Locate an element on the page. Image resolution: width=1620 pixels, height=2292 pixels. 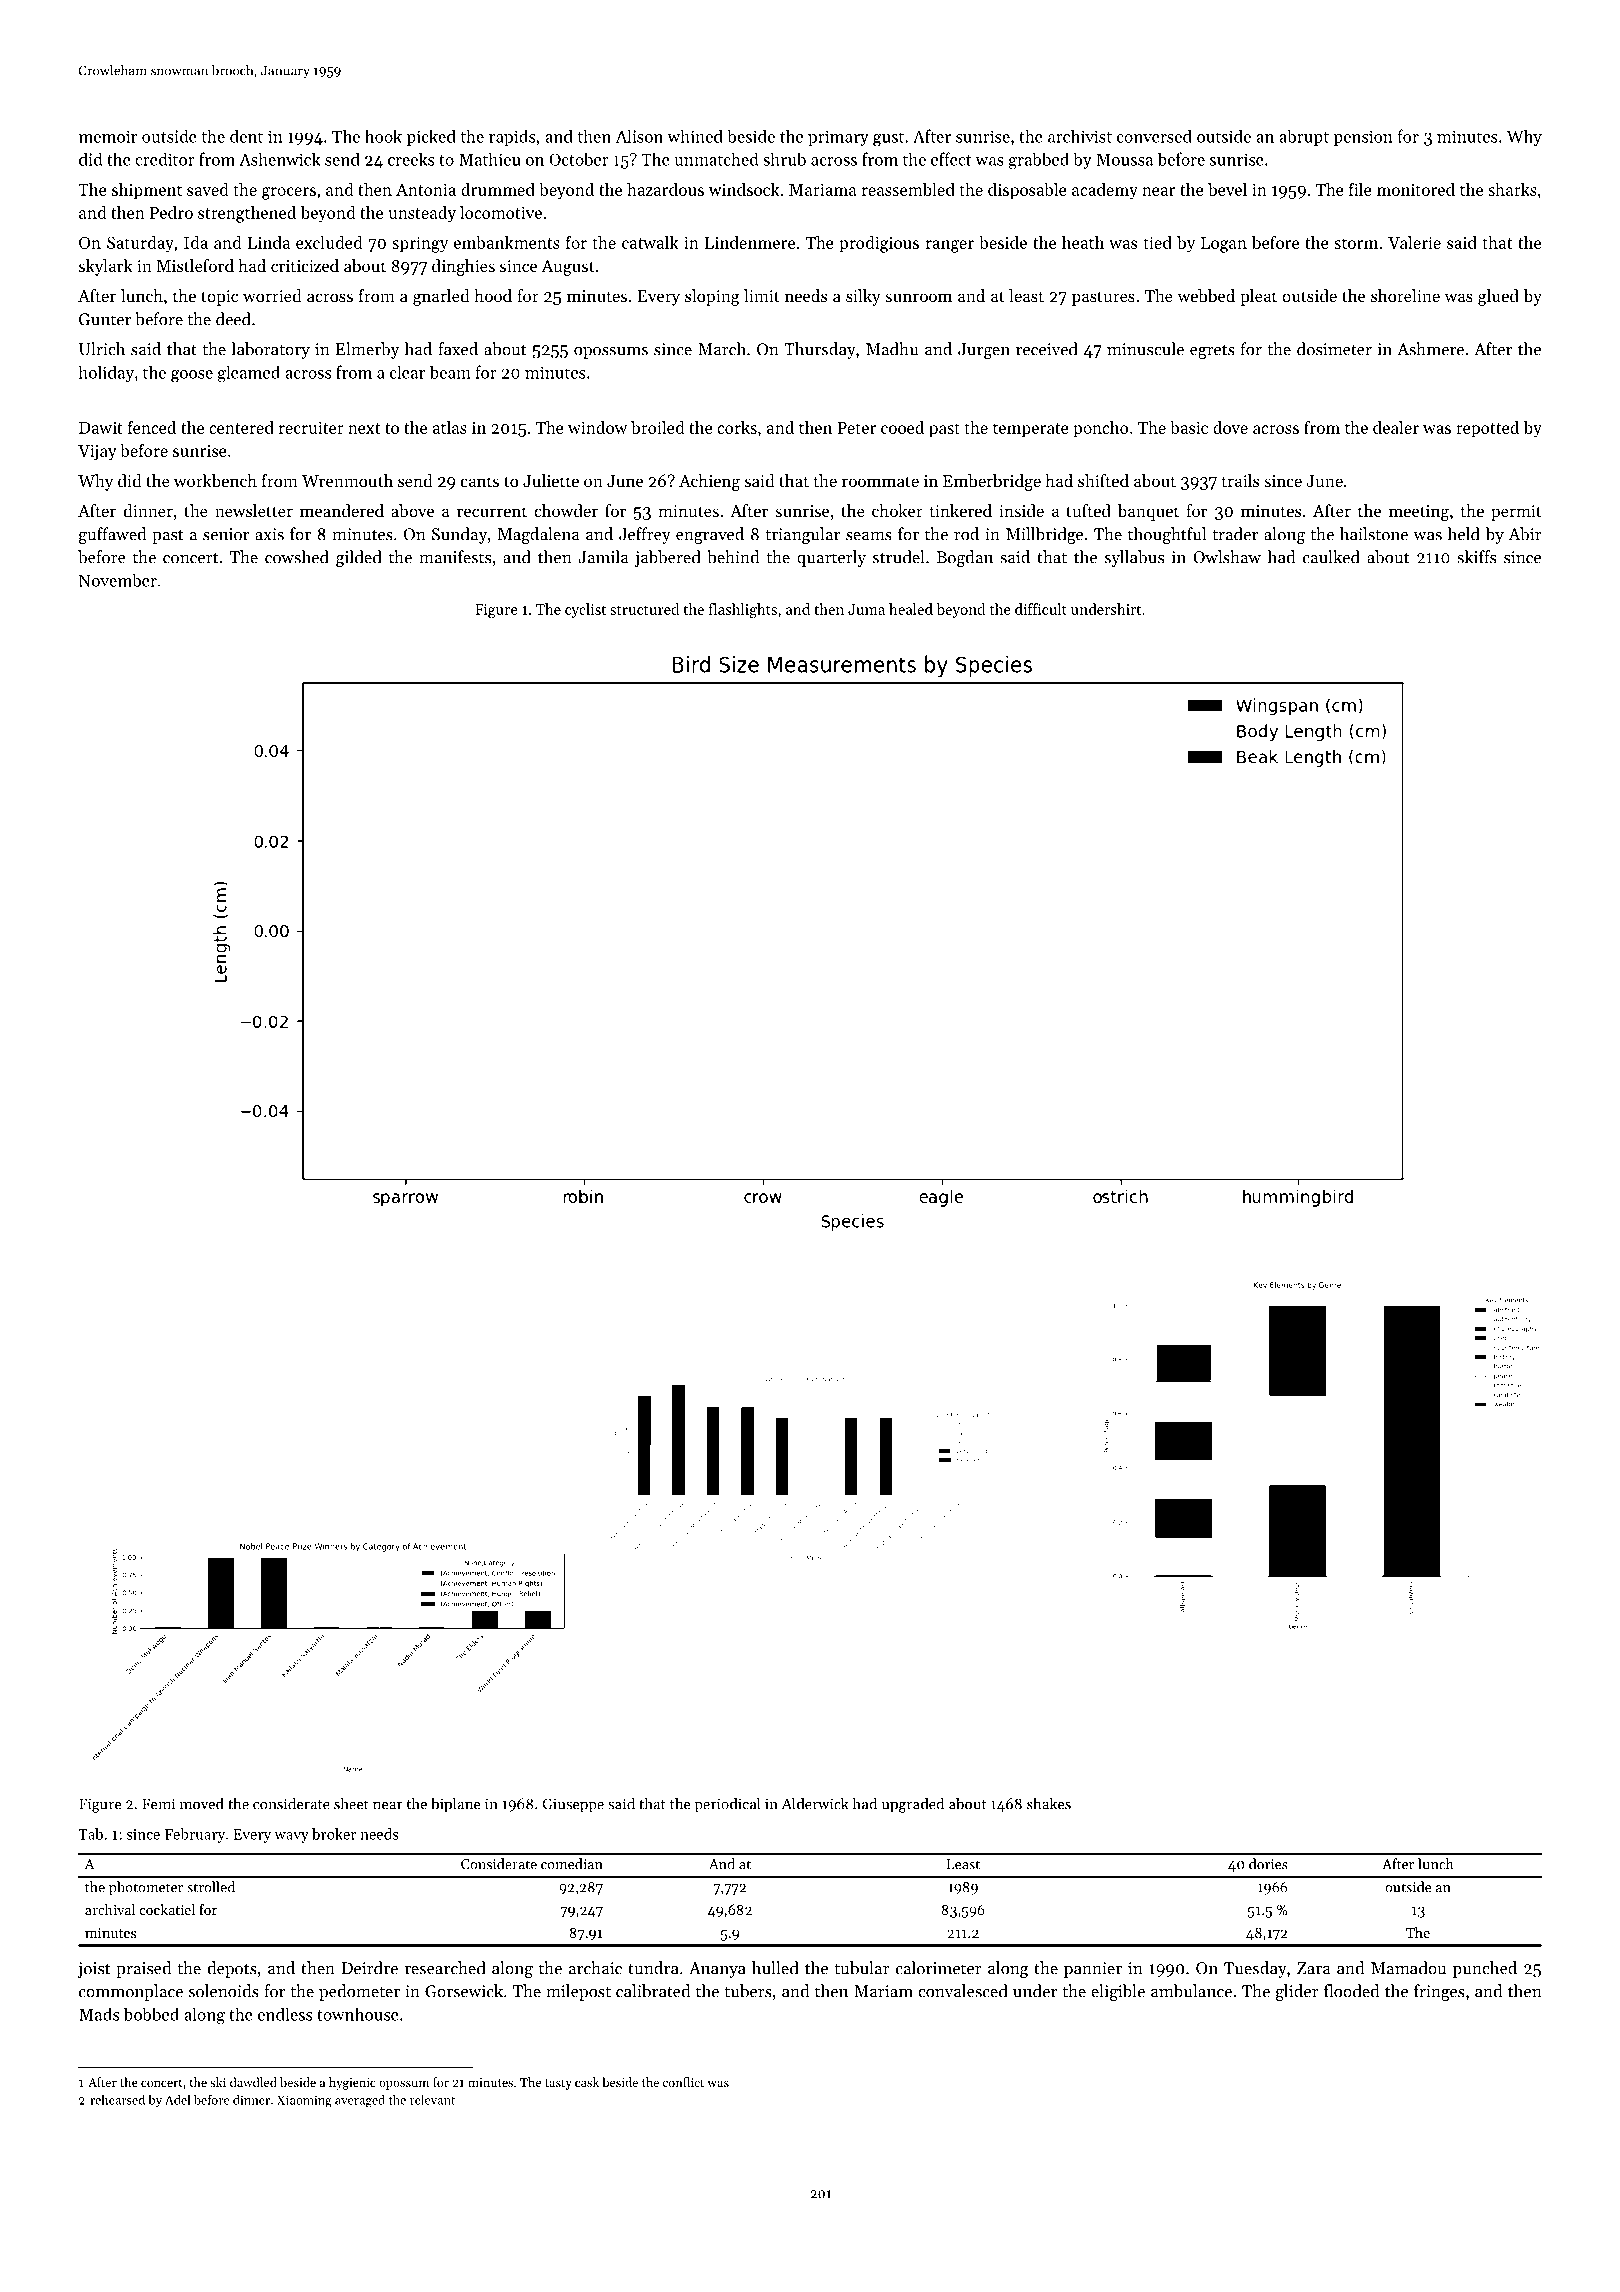
comedian is located at coordinates (572, 1864).
